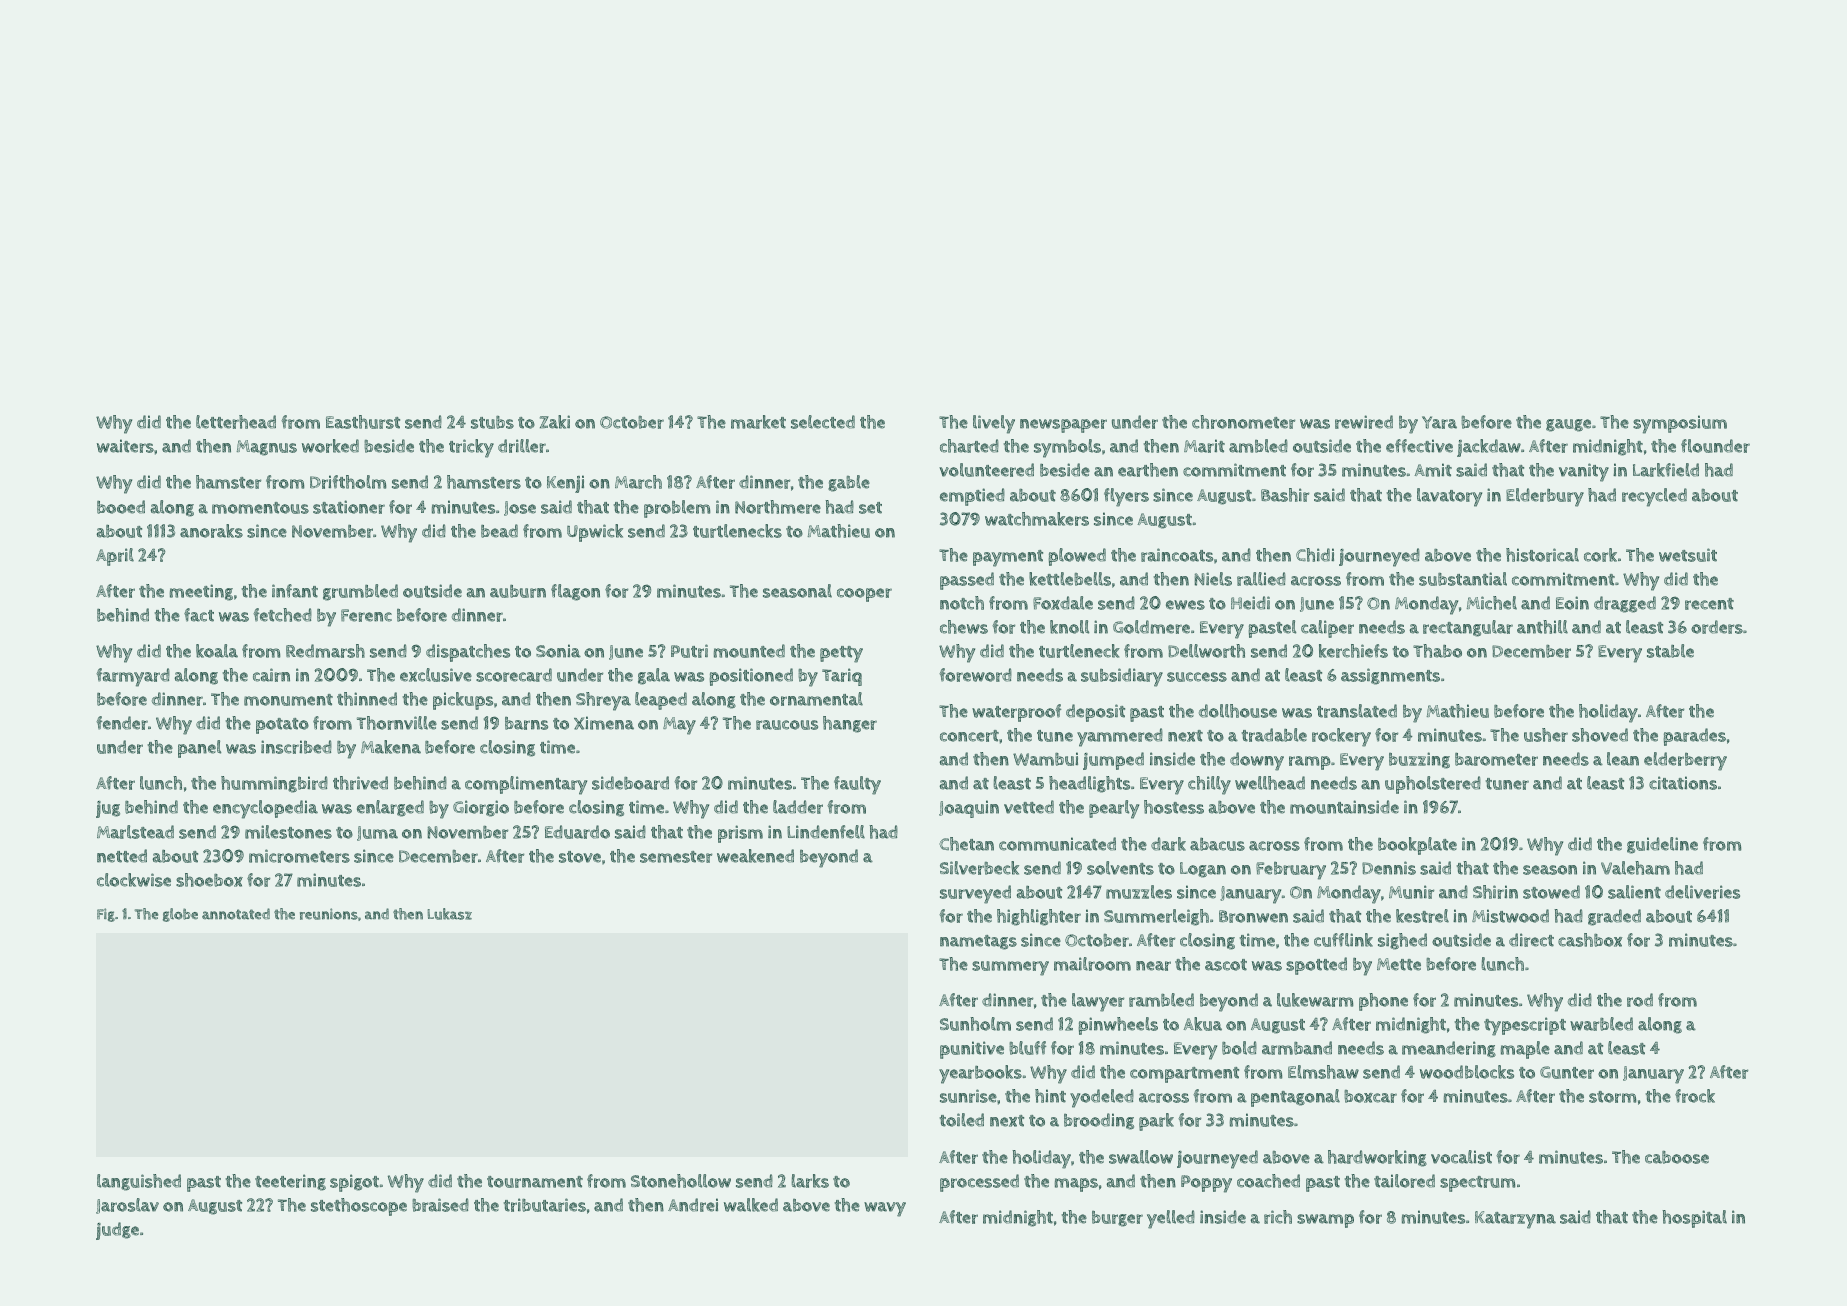 This document has width=1847, height=1306. Describe the element at coordinates (1670, 651) in the document. I see `stable` at that location.
